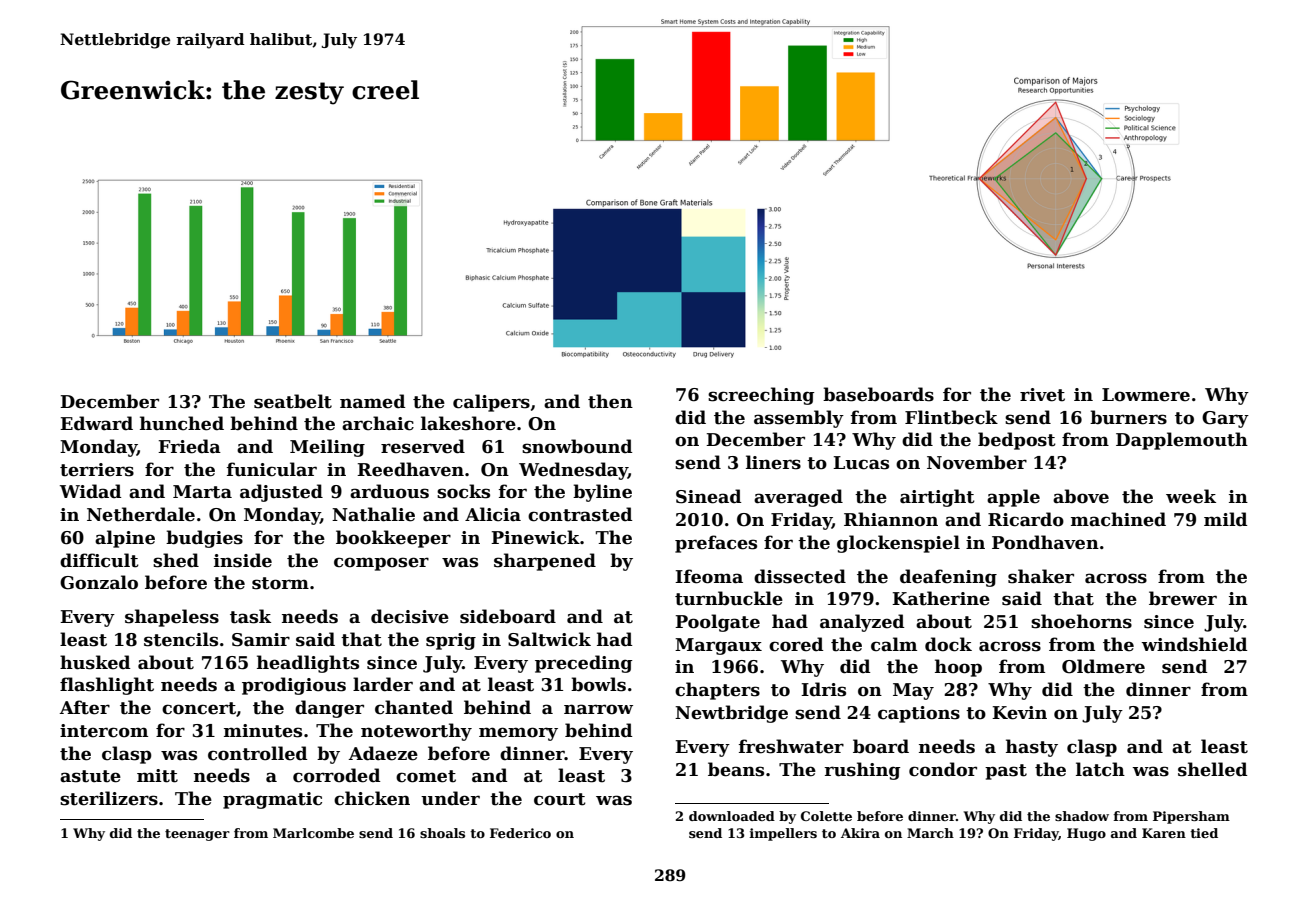 The width and height of the screenshot is (1308, 924). Describe the element at coordinates (109, 798) in the screenshot. I see `sterilizers` at that location.
